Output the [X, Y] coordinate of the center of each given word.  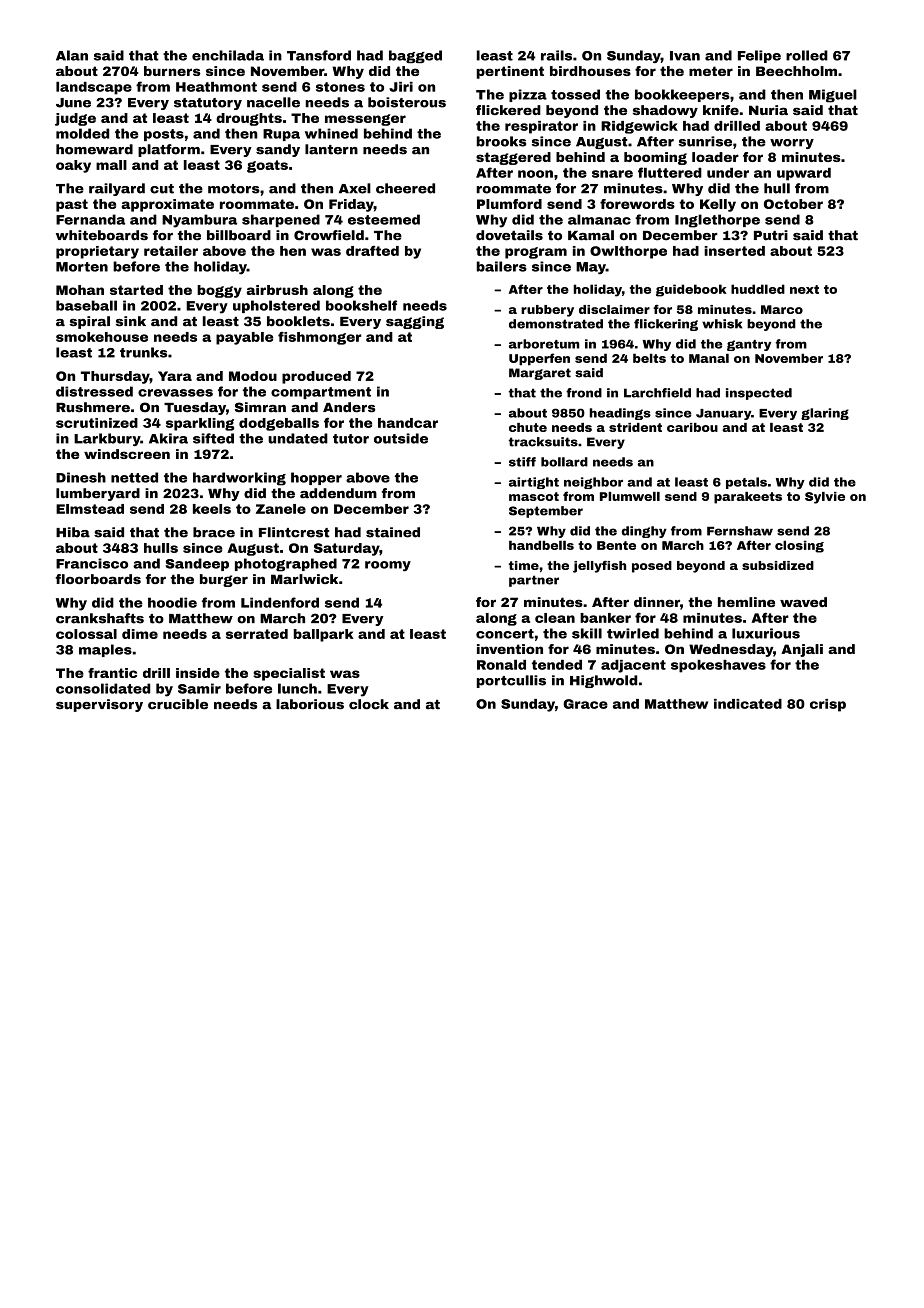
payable [244, 338]
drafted [372, 251]
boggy [219, 291]
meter [711, 71]
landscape [94, 88]
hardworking [239, 479]
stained [393, 532]
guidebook [691, 290]
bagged [415, 56]
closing [799, 546]
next [804, 289]
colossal [86, 634]
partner [534, 581]
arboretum [544, 344]
